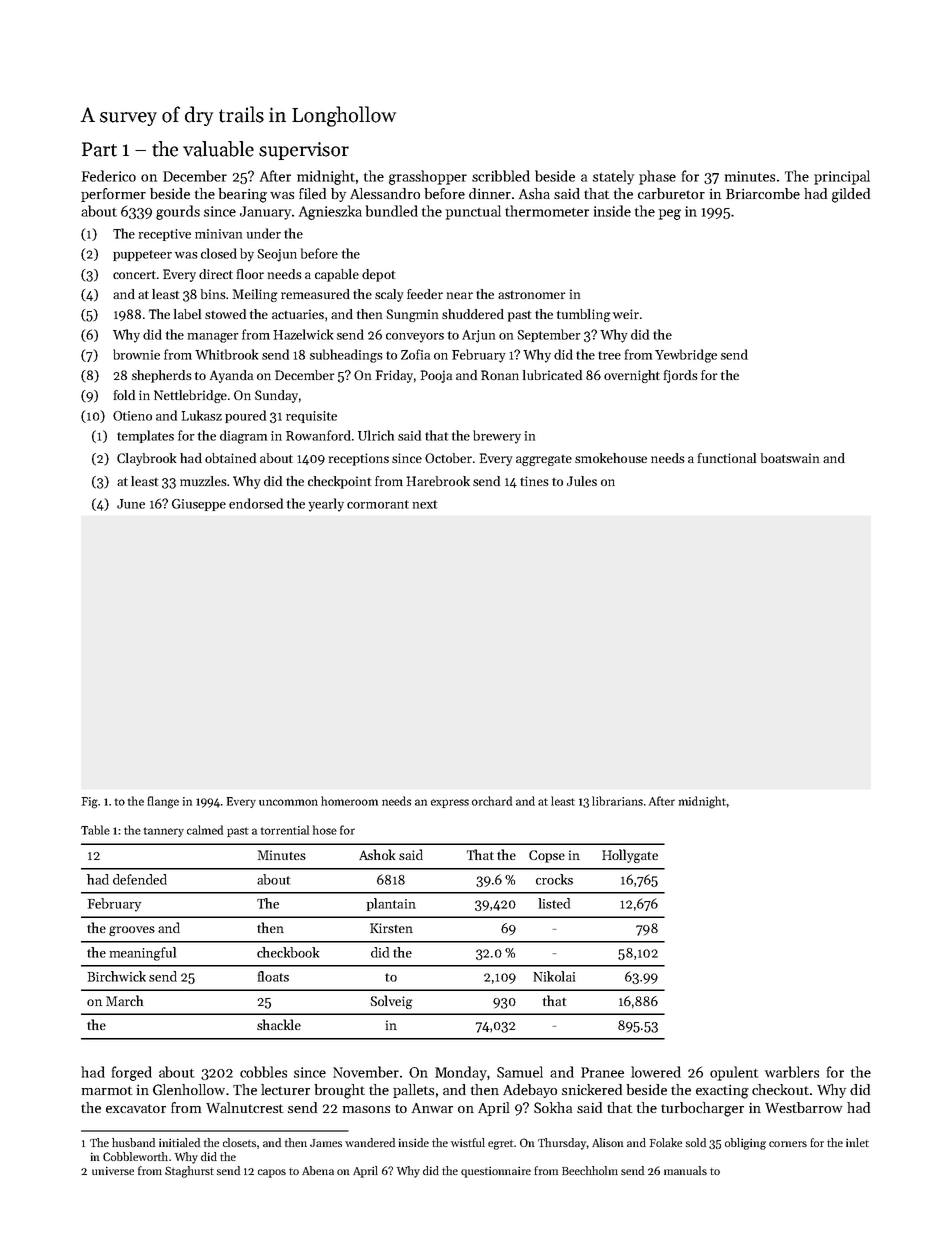 This screenshot has height=1233, width=952. What do you see at coordinates (378, 504) in the screenshot?
I see `cormorant` at bounding box center [378, 504].
